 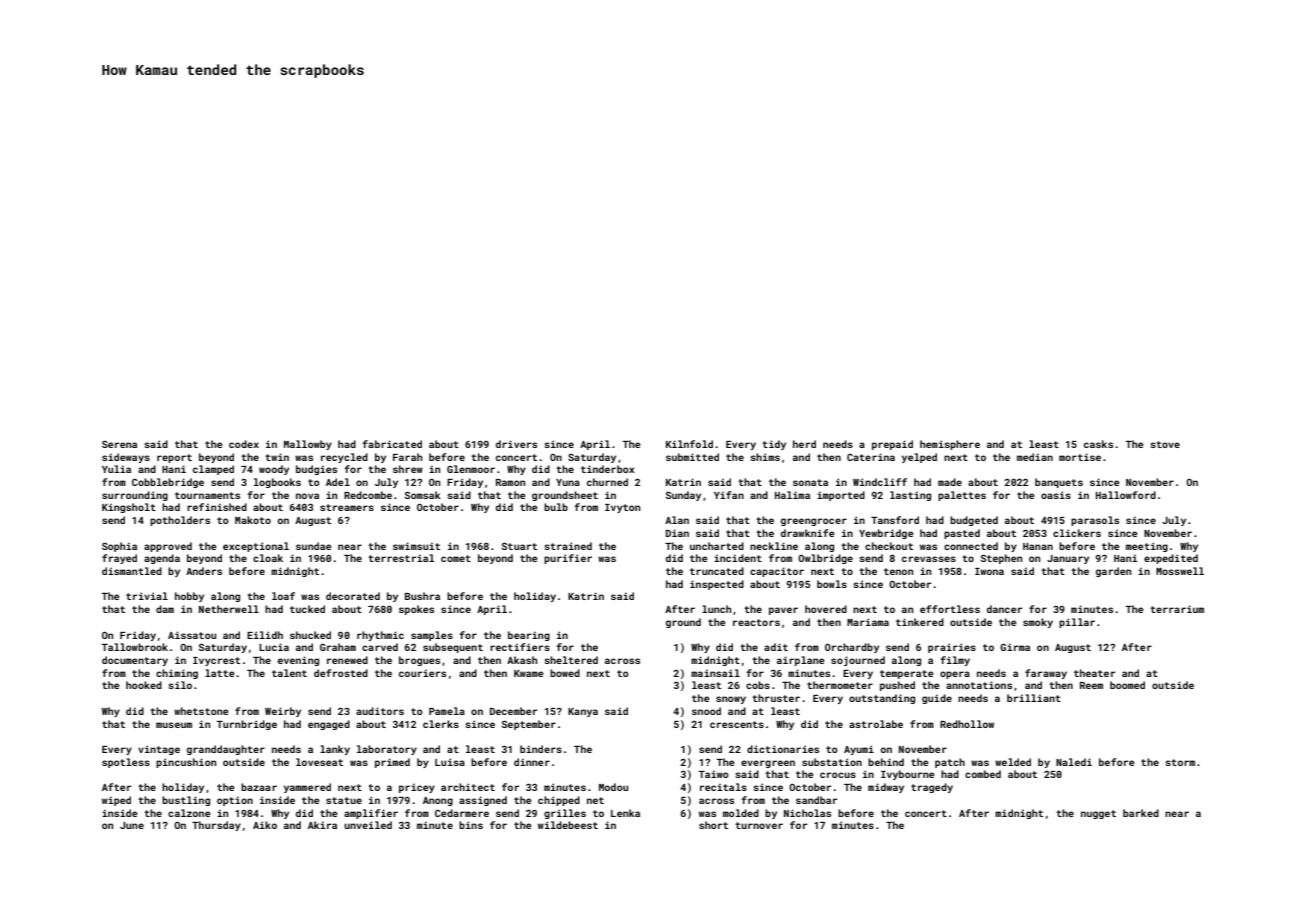 I want to click on Iwona, so click(x=989, y=571).
